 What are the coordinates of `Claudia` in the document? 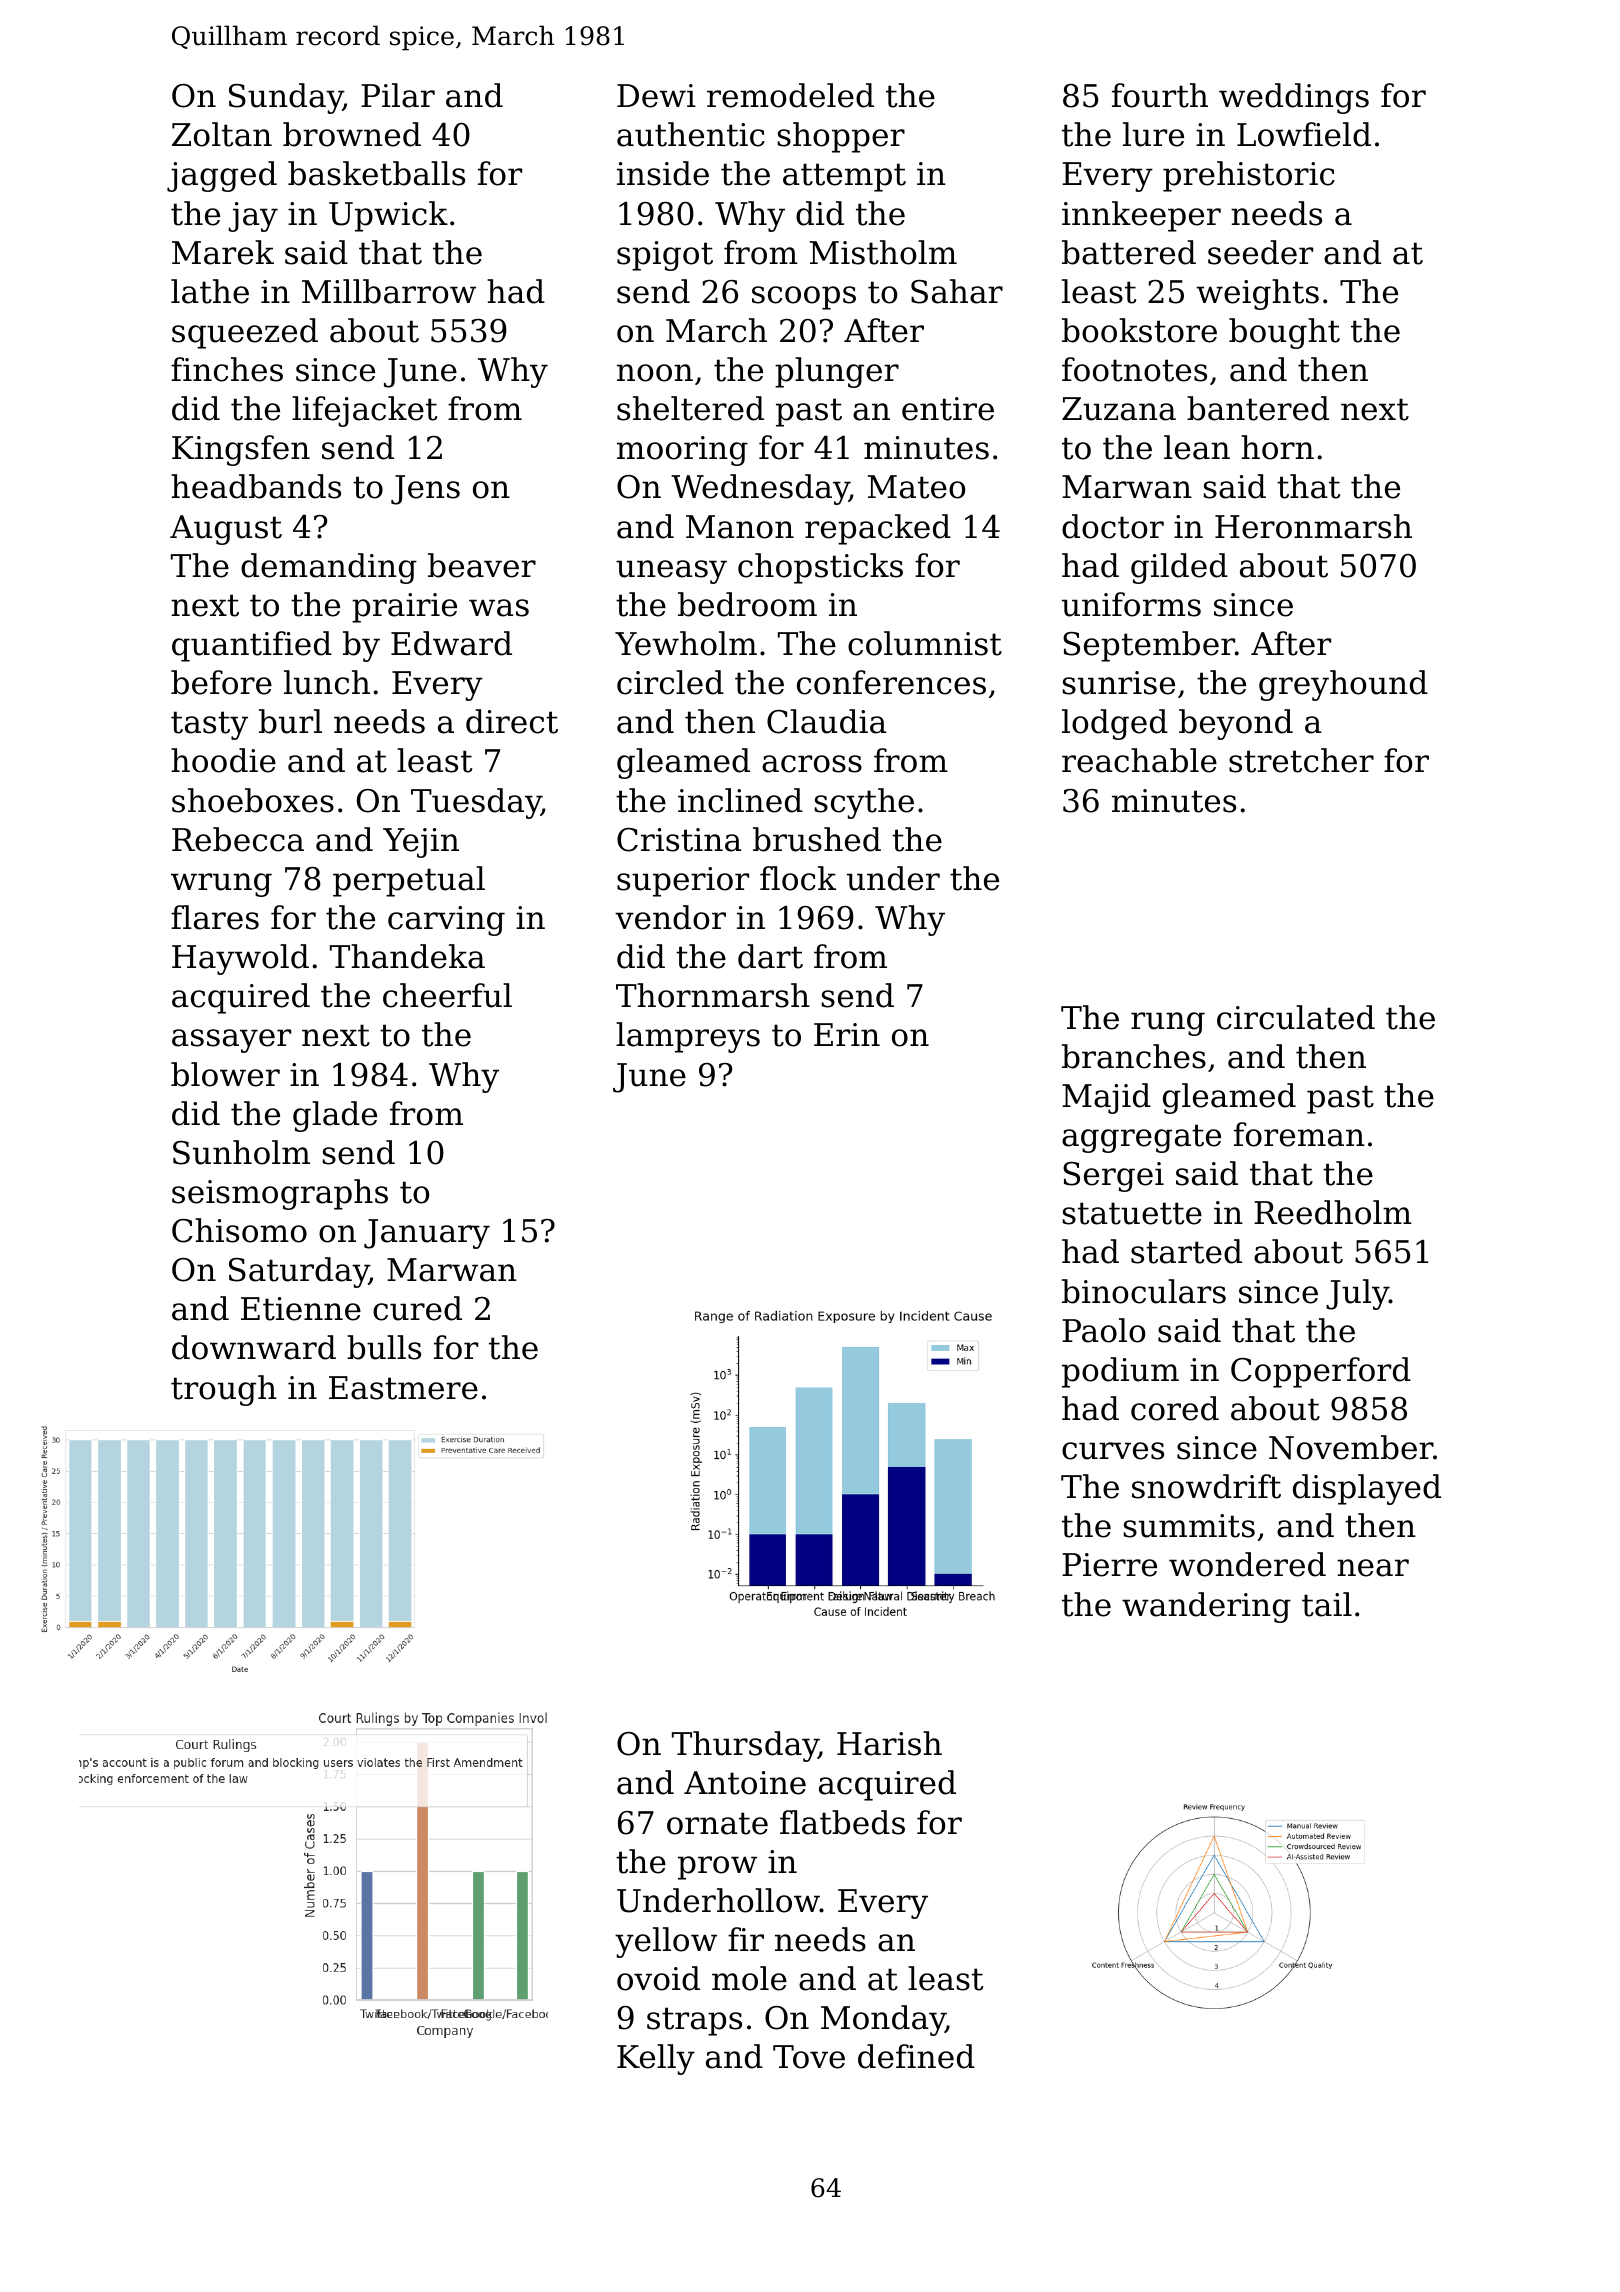 It's located at (827, 721).
